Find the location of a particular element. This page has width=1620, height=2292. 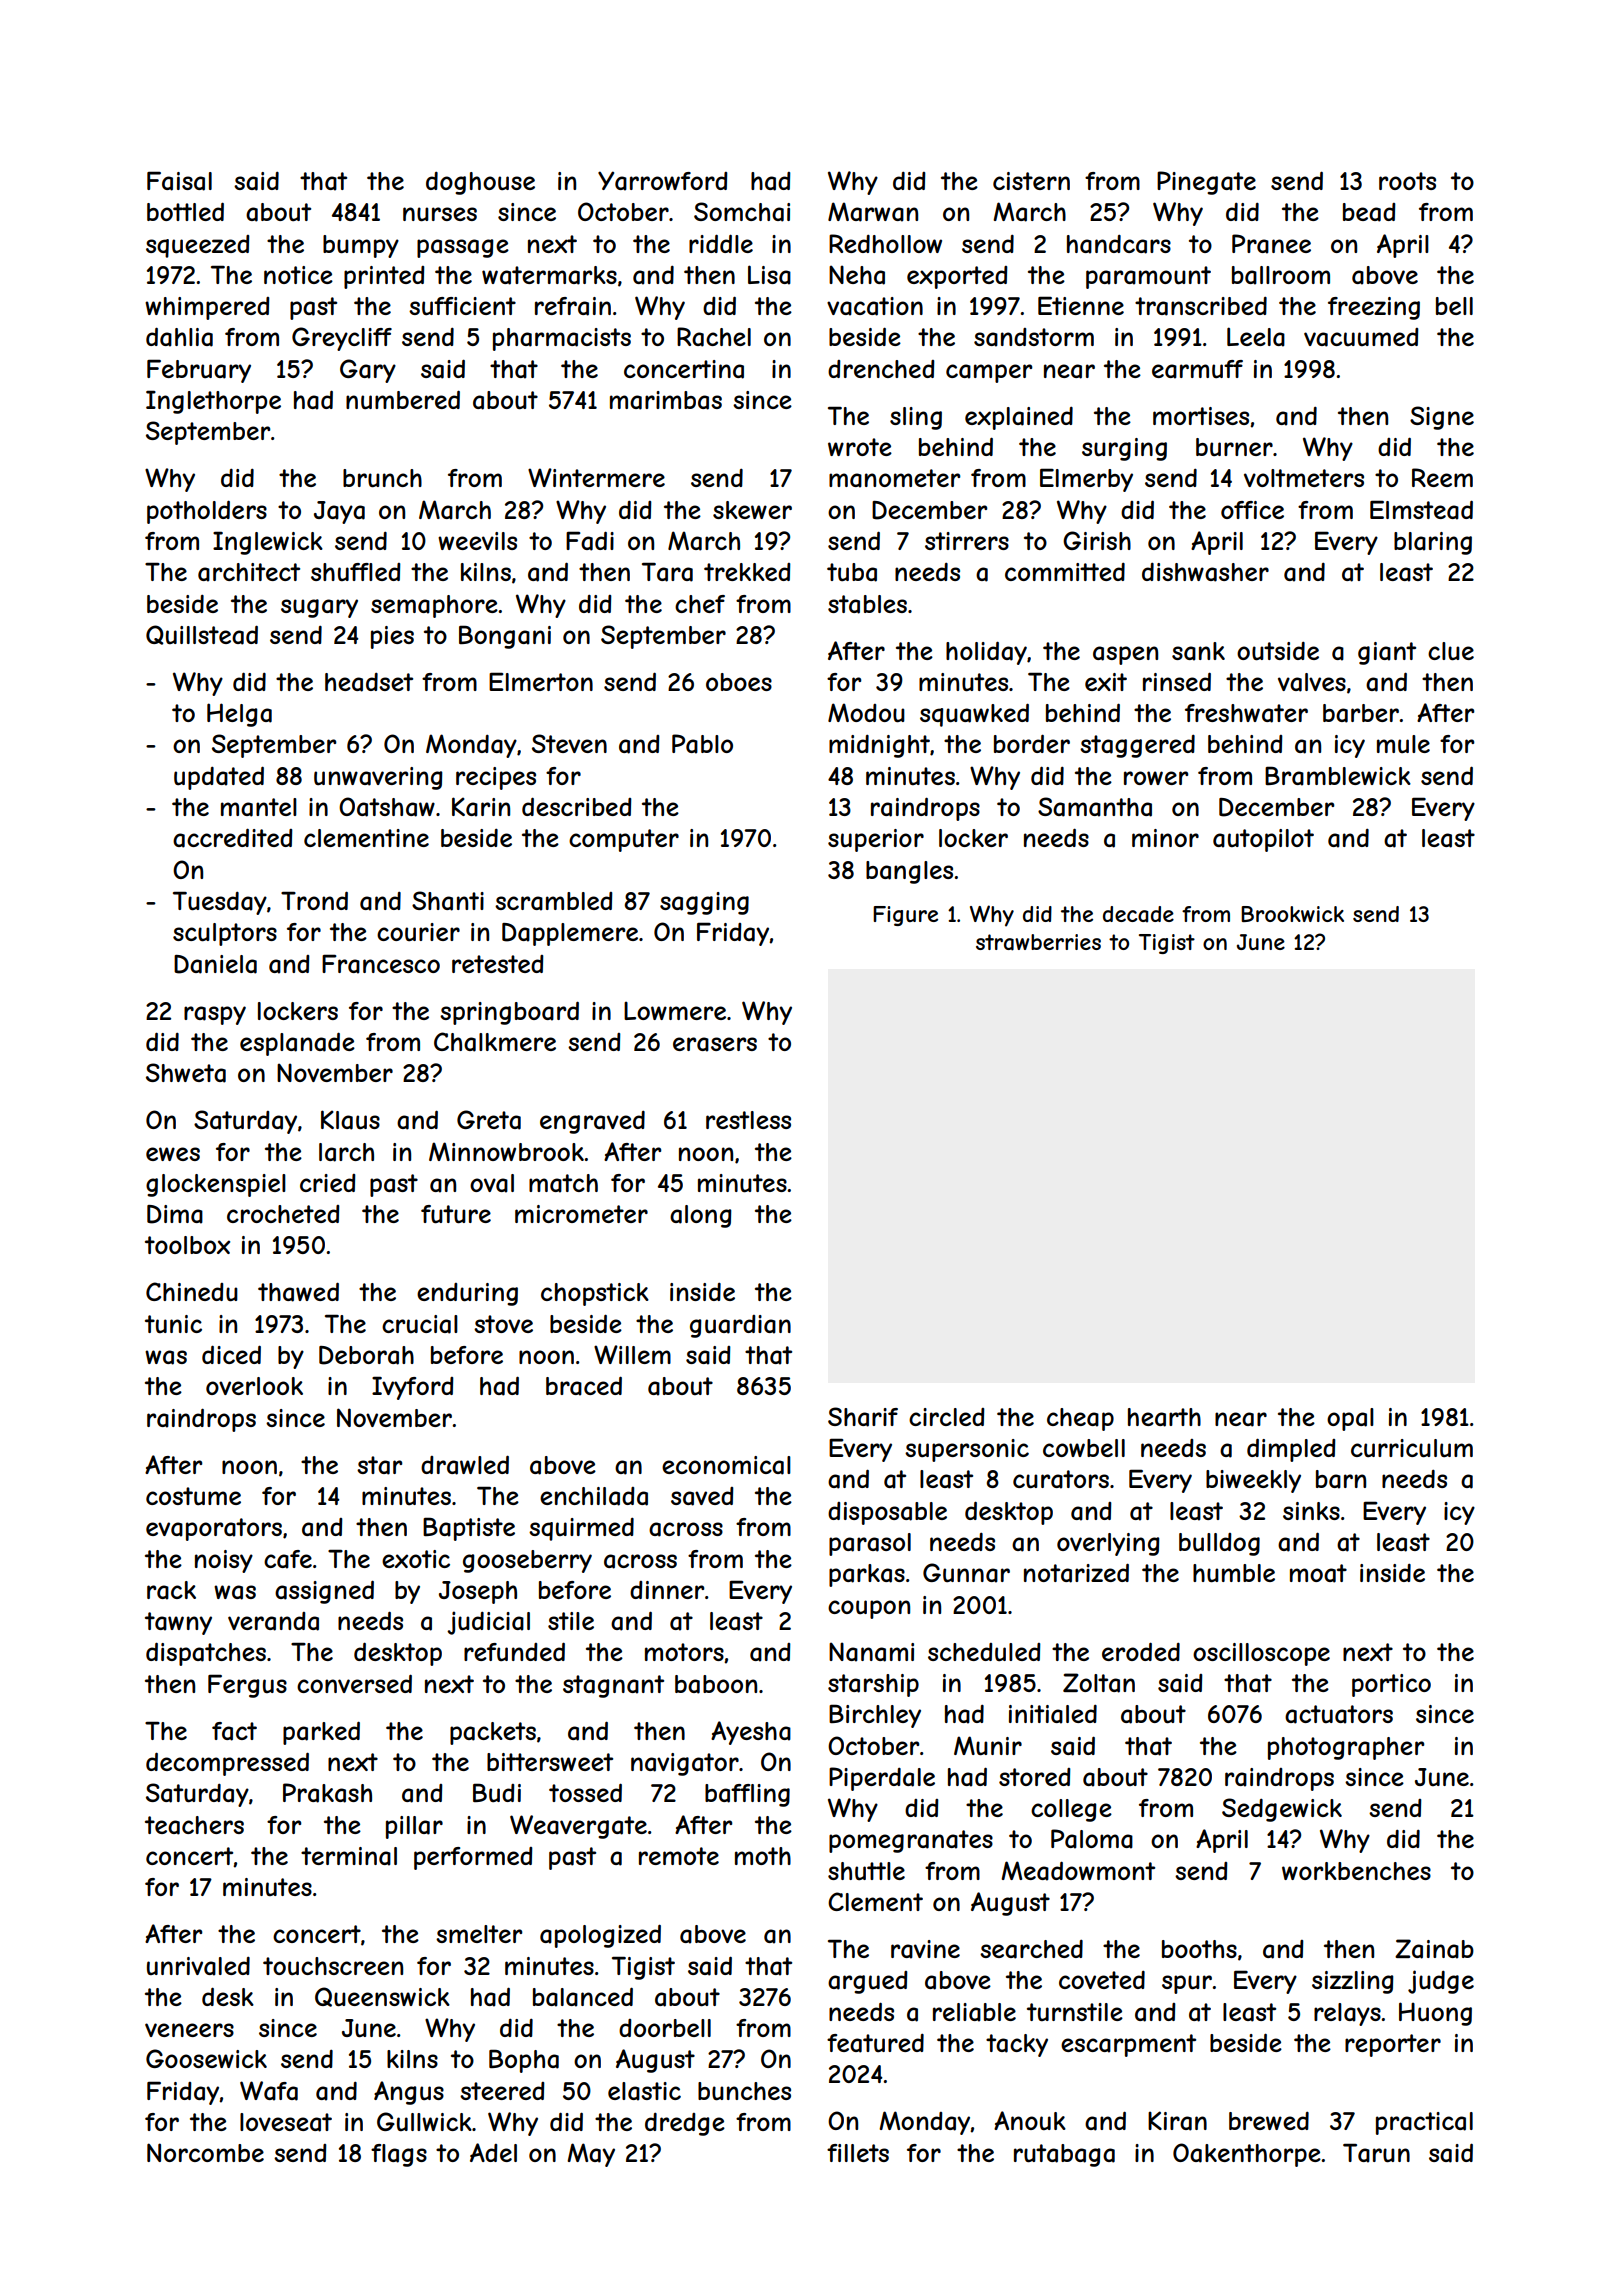

marimbas is located at coordinates (666, 400).
